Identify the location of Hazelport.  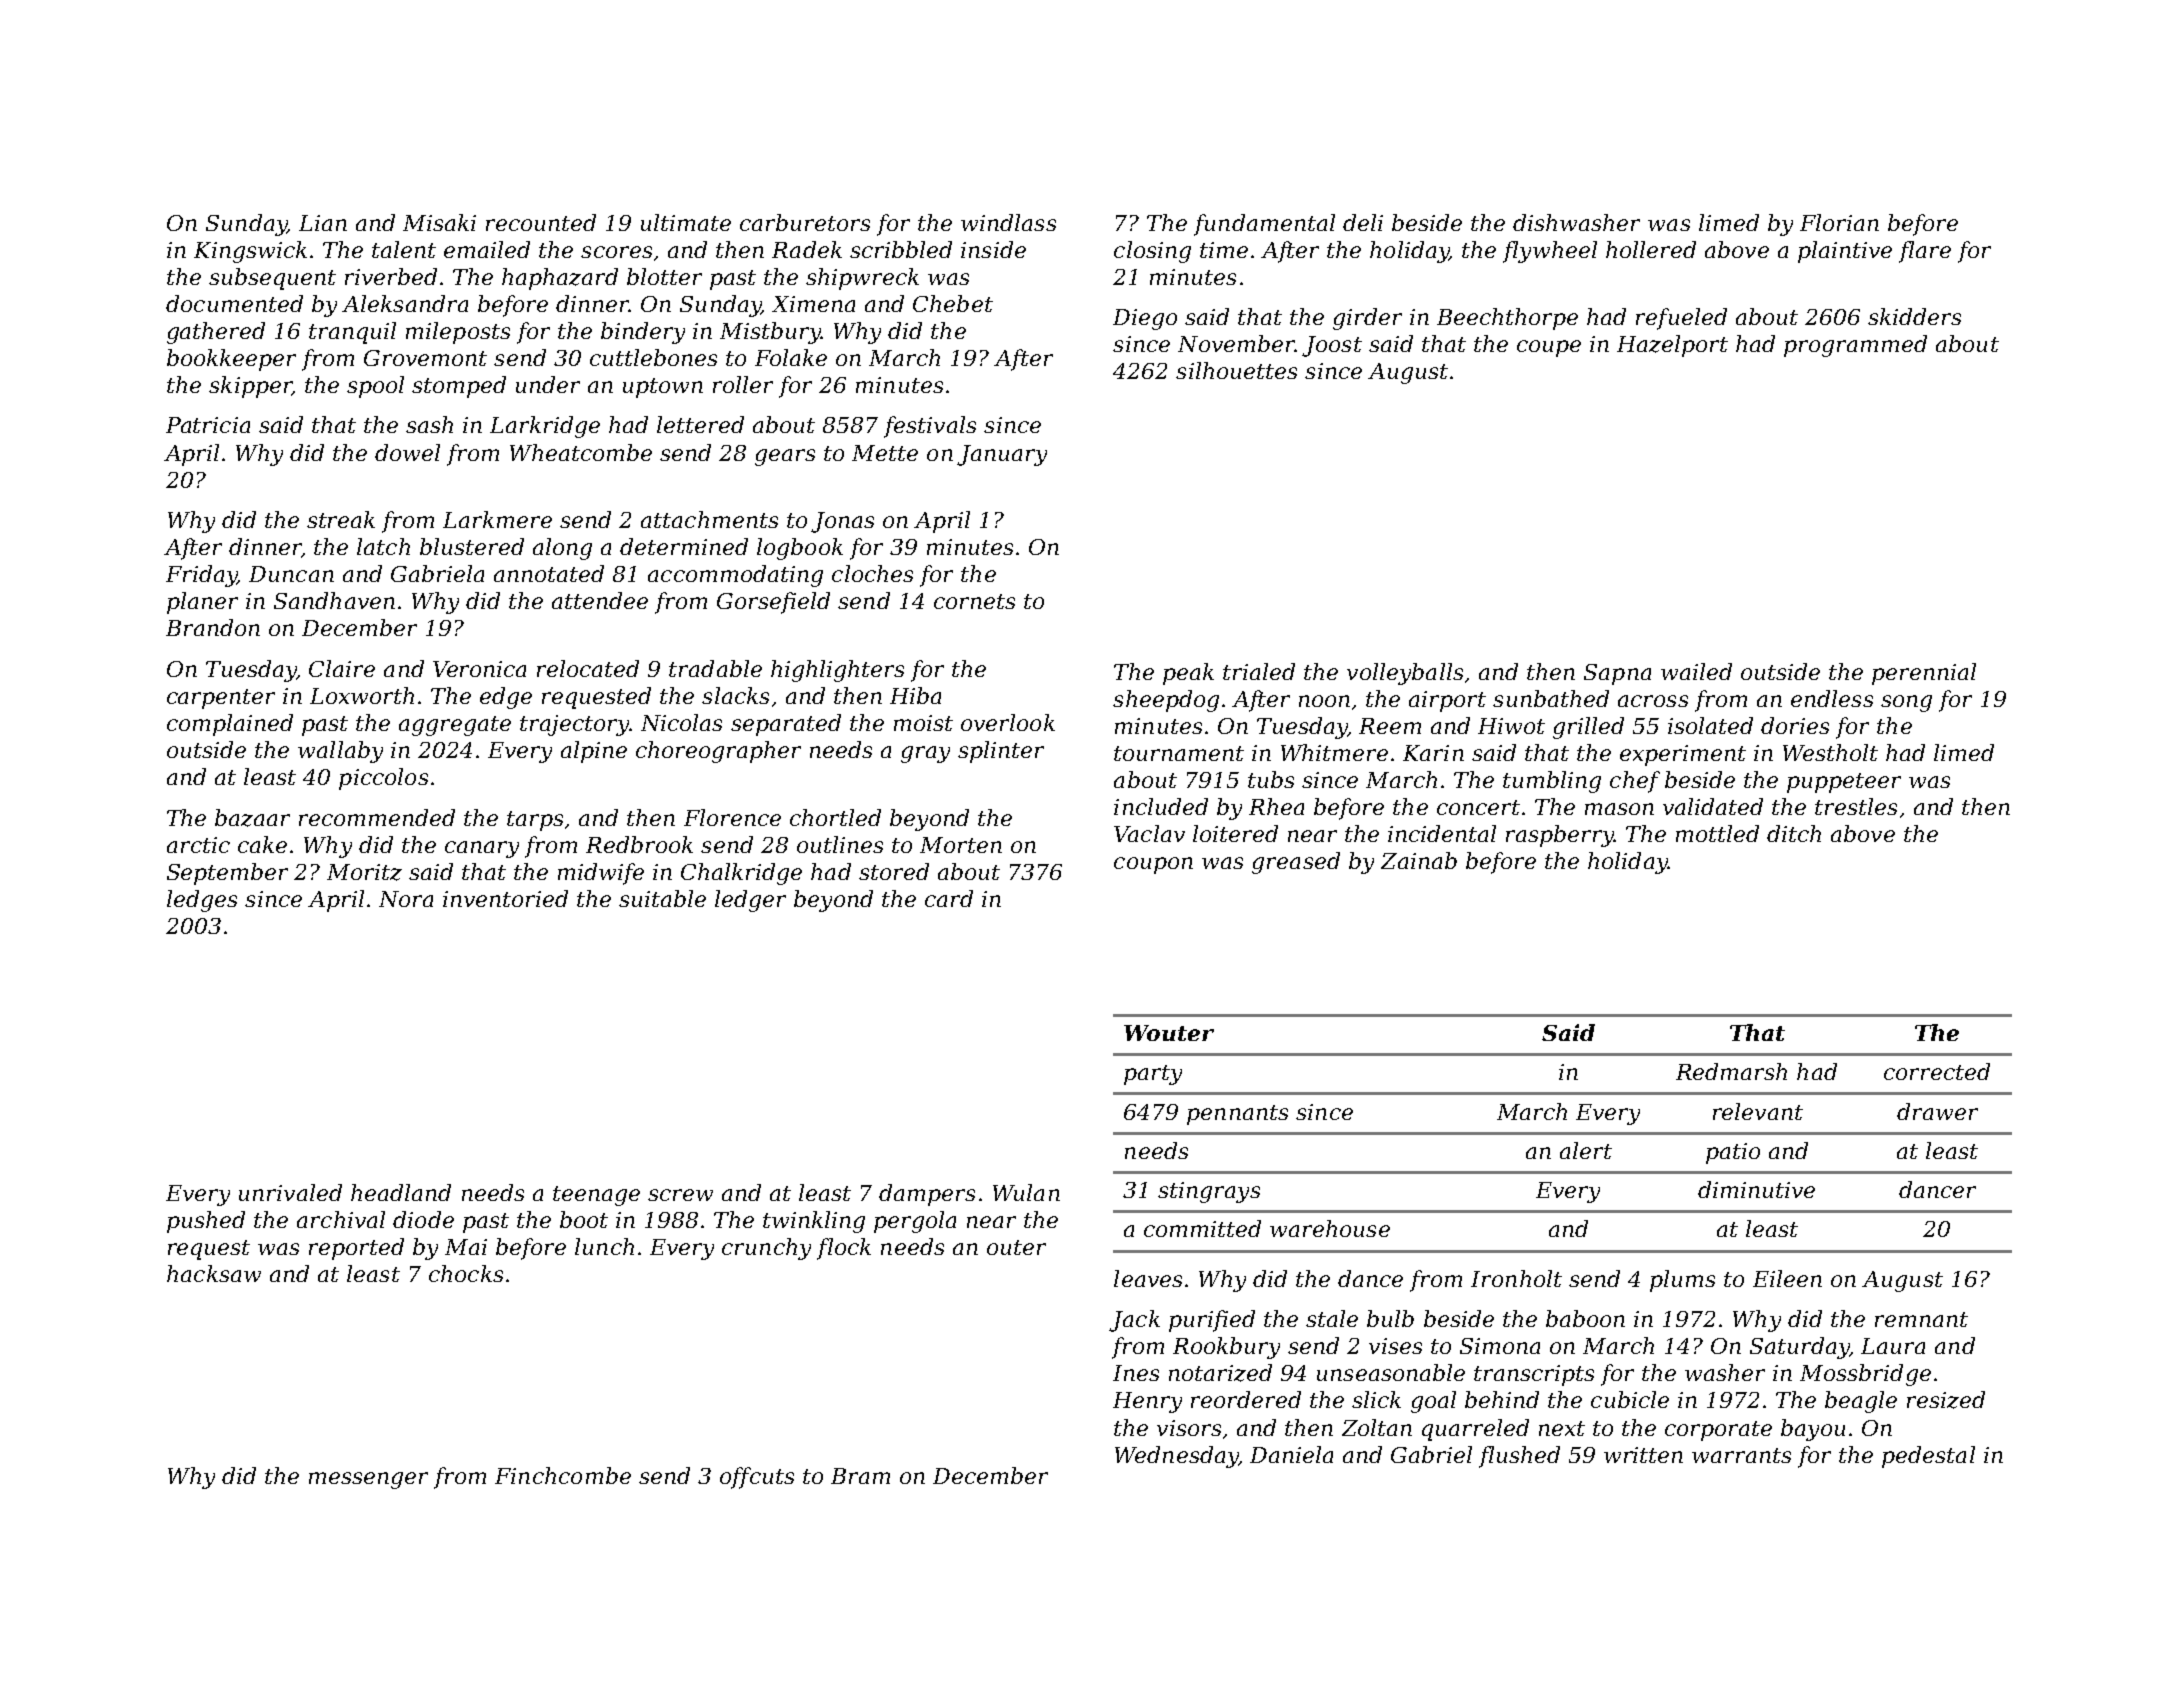
(1672, 346).
